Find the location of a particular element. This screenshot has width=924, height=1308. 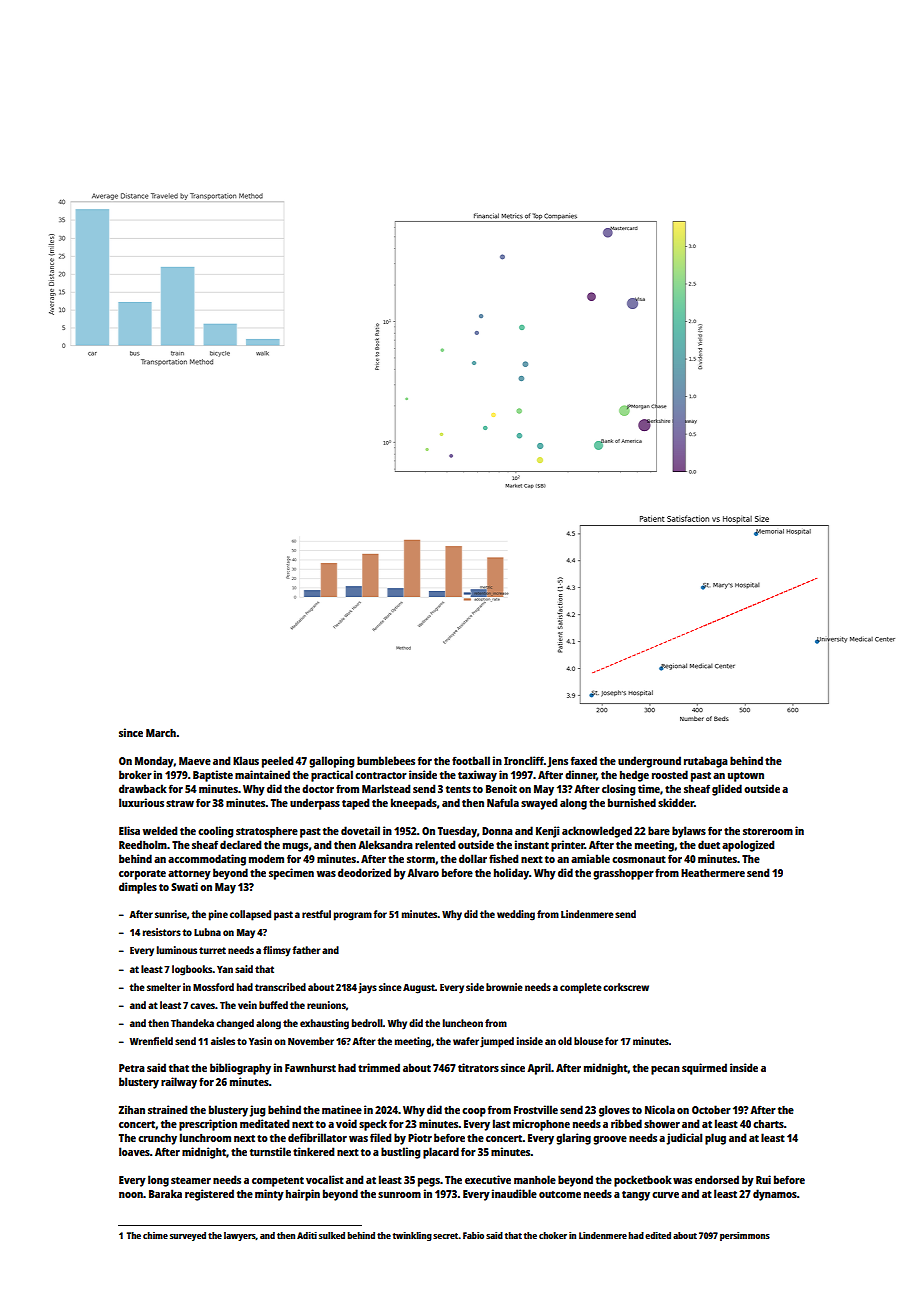

blouse is located at coordinates (588, 1041).
